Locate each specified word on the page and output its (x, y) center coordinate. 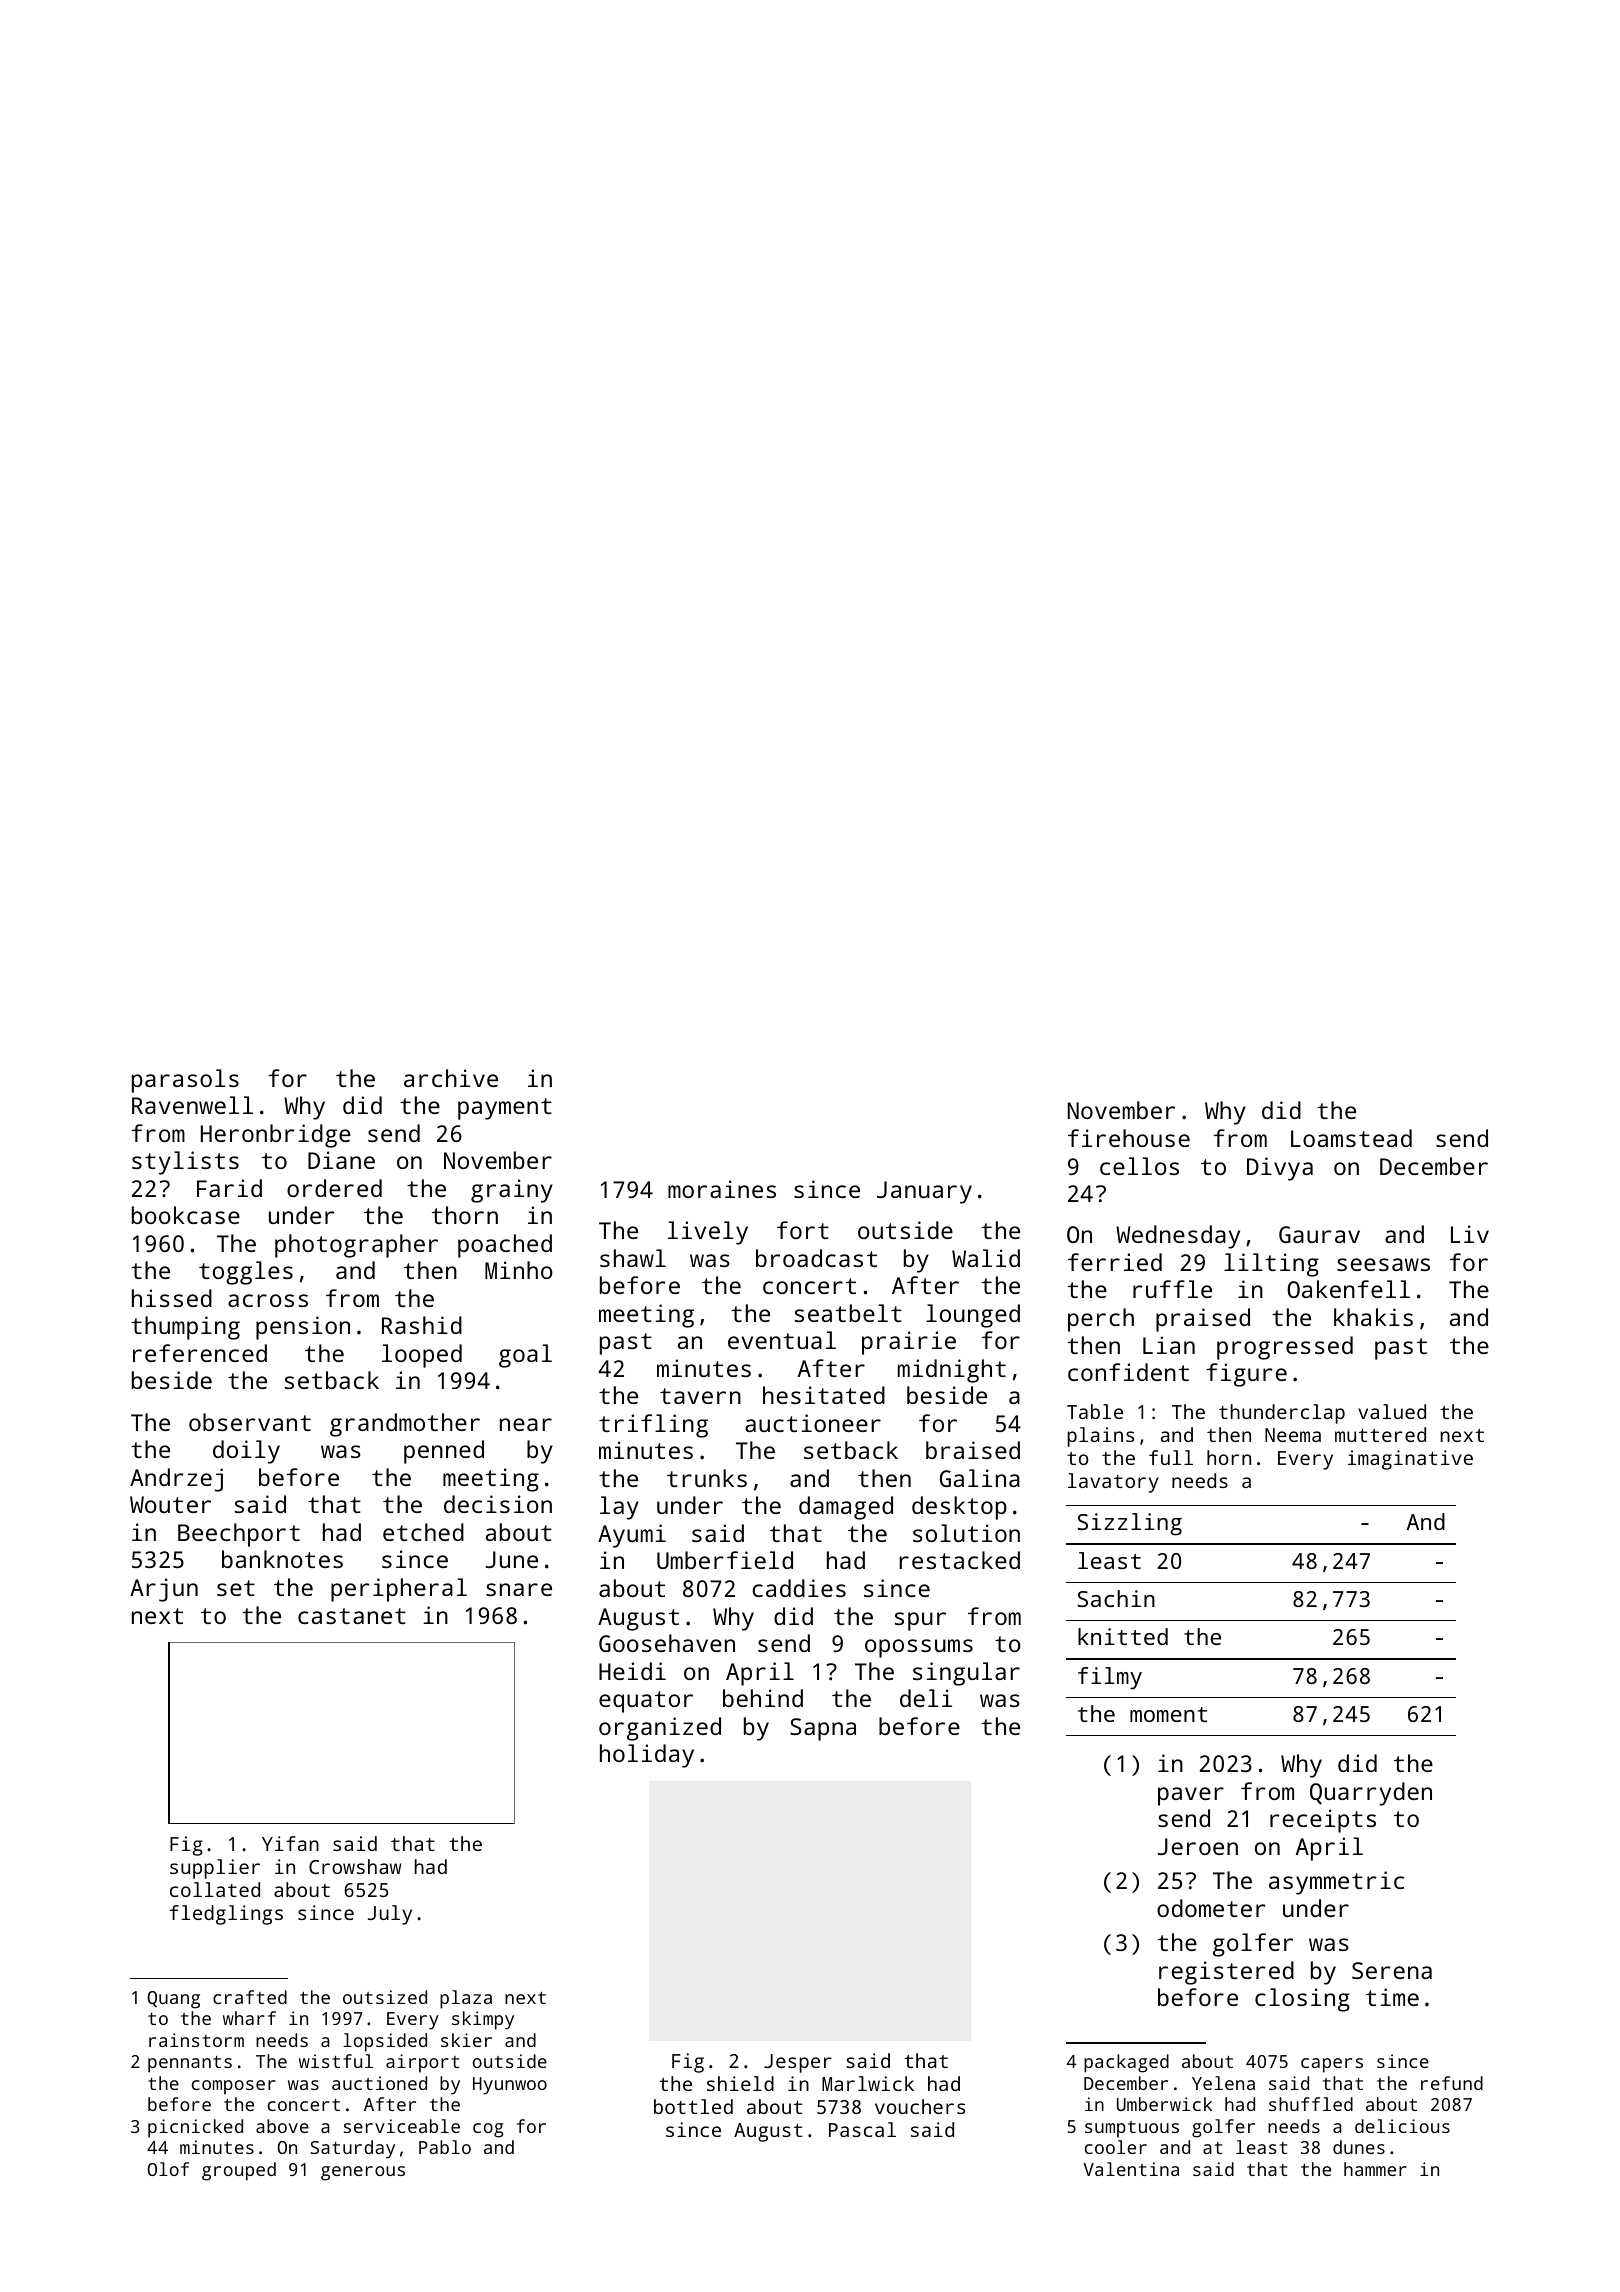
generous (363, 2173)
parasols (185, 1081)
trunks (707, 1478)
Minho (519, 1270)
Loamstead (1351, 1138)
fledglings (226, 1915)
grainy (512, 1191)
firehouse (1129, 1138)
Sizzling (1130, 1524)
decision (498, 1504)
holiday (647, 1756)
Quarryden (1371, 1794)
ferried (1115, 1262)
